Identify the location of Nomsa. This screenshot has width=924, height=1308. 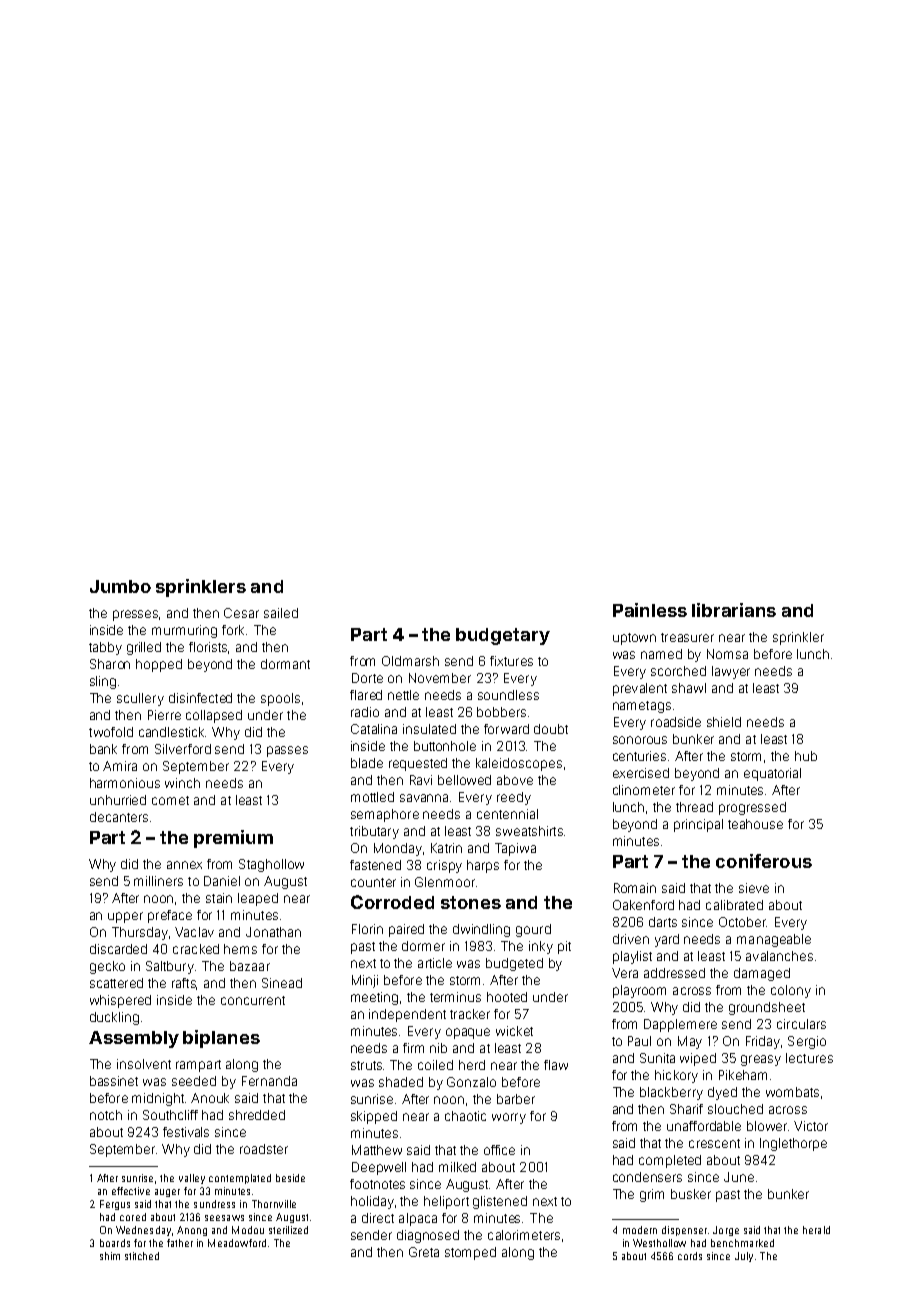
(727, 654).
